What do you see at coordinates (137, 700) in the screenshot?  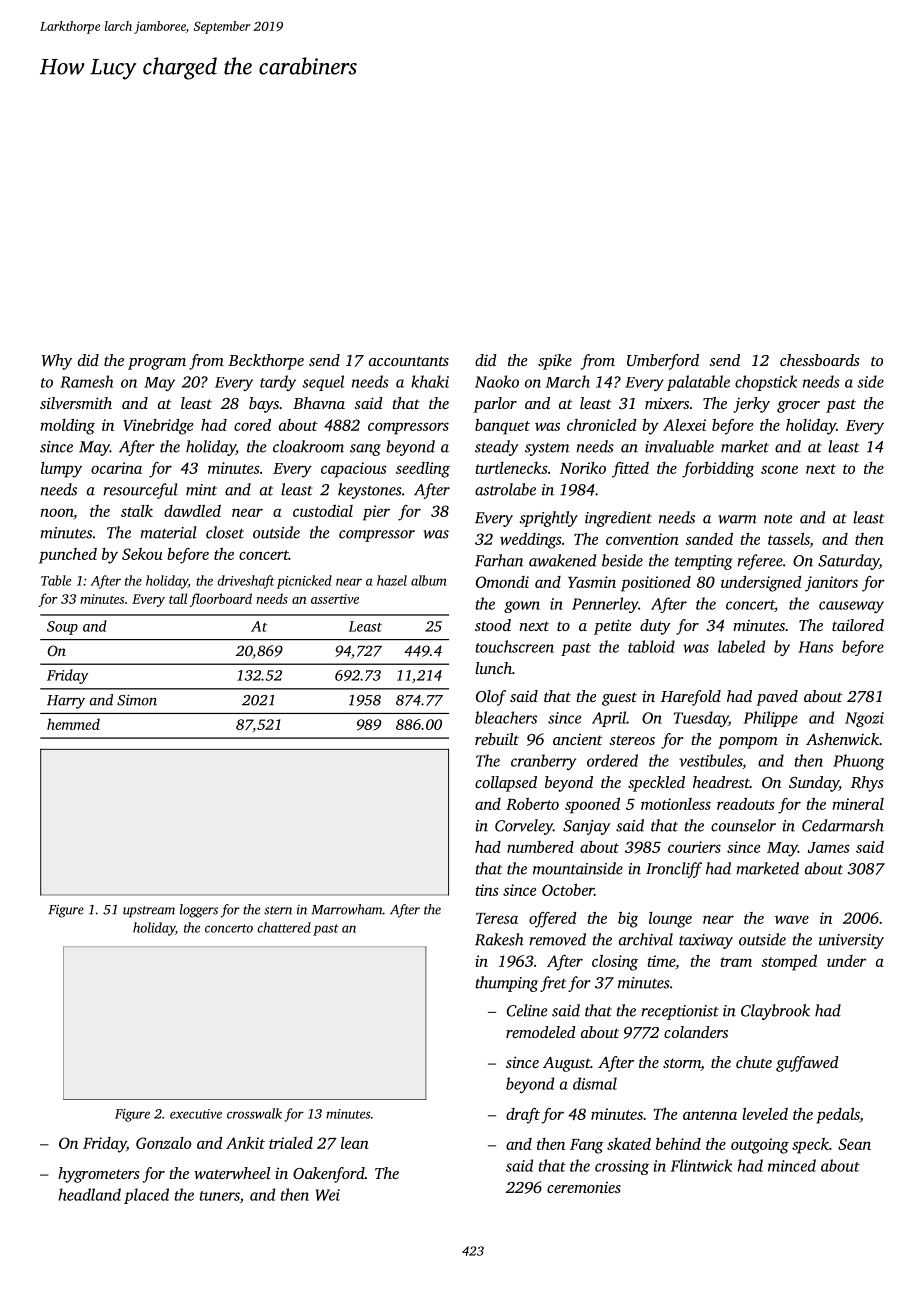 I see `Simon` at bounding box center [137, 700].
